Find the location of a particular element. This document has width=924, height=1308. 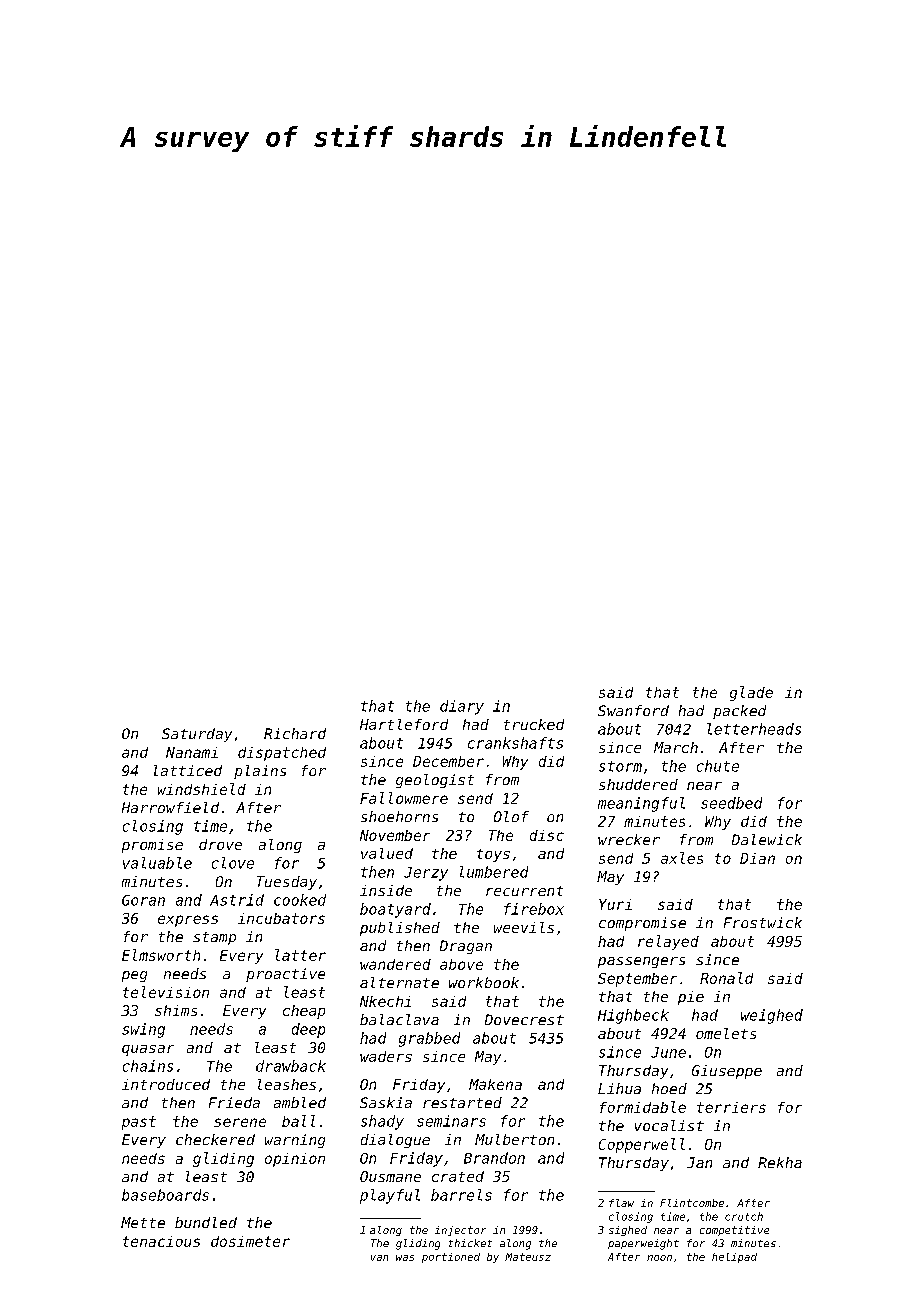

baseboards is located at coordinates (165, 1195).
